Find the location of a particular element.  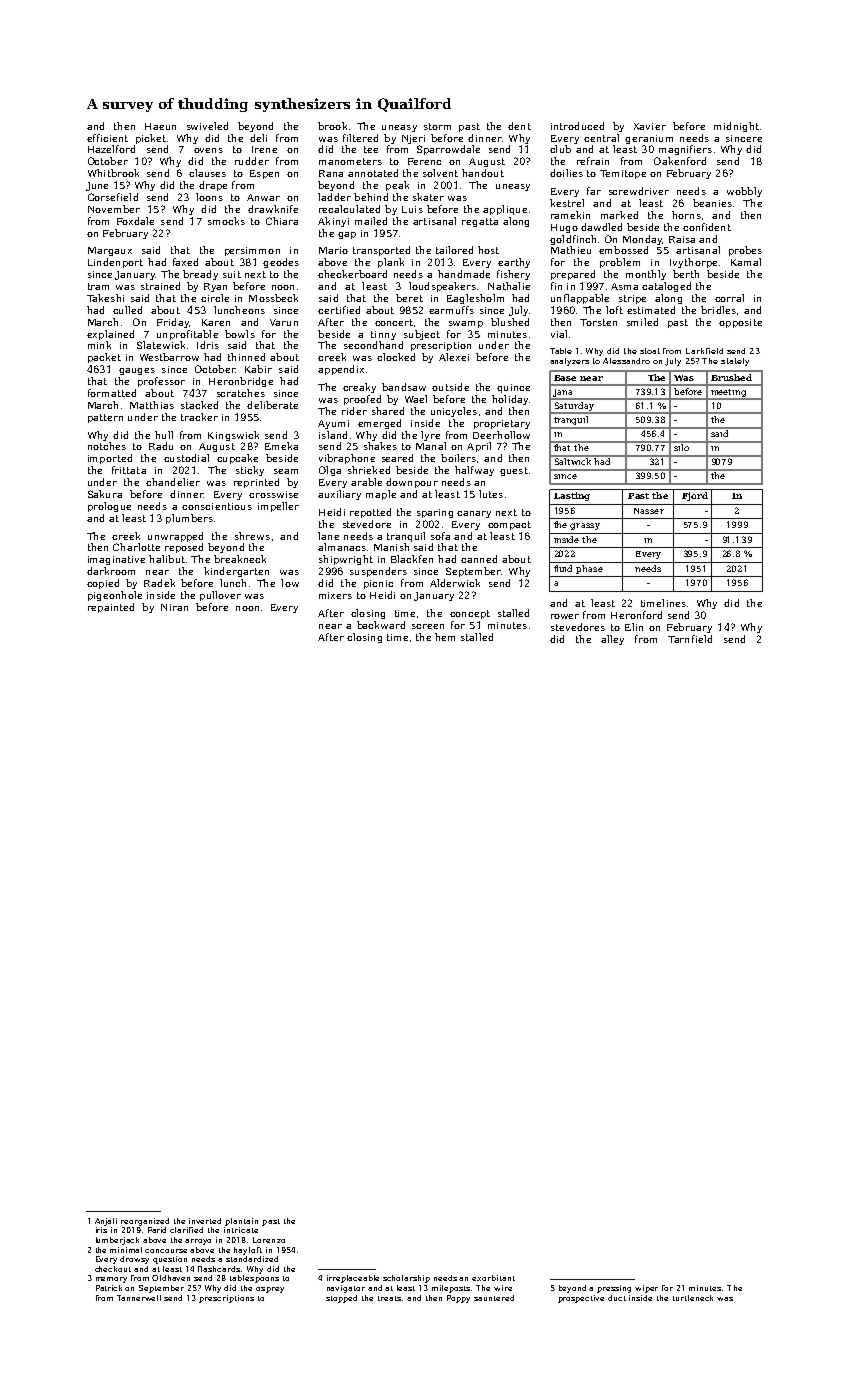

Tannerwell is located at coordinates (139, 1298).
